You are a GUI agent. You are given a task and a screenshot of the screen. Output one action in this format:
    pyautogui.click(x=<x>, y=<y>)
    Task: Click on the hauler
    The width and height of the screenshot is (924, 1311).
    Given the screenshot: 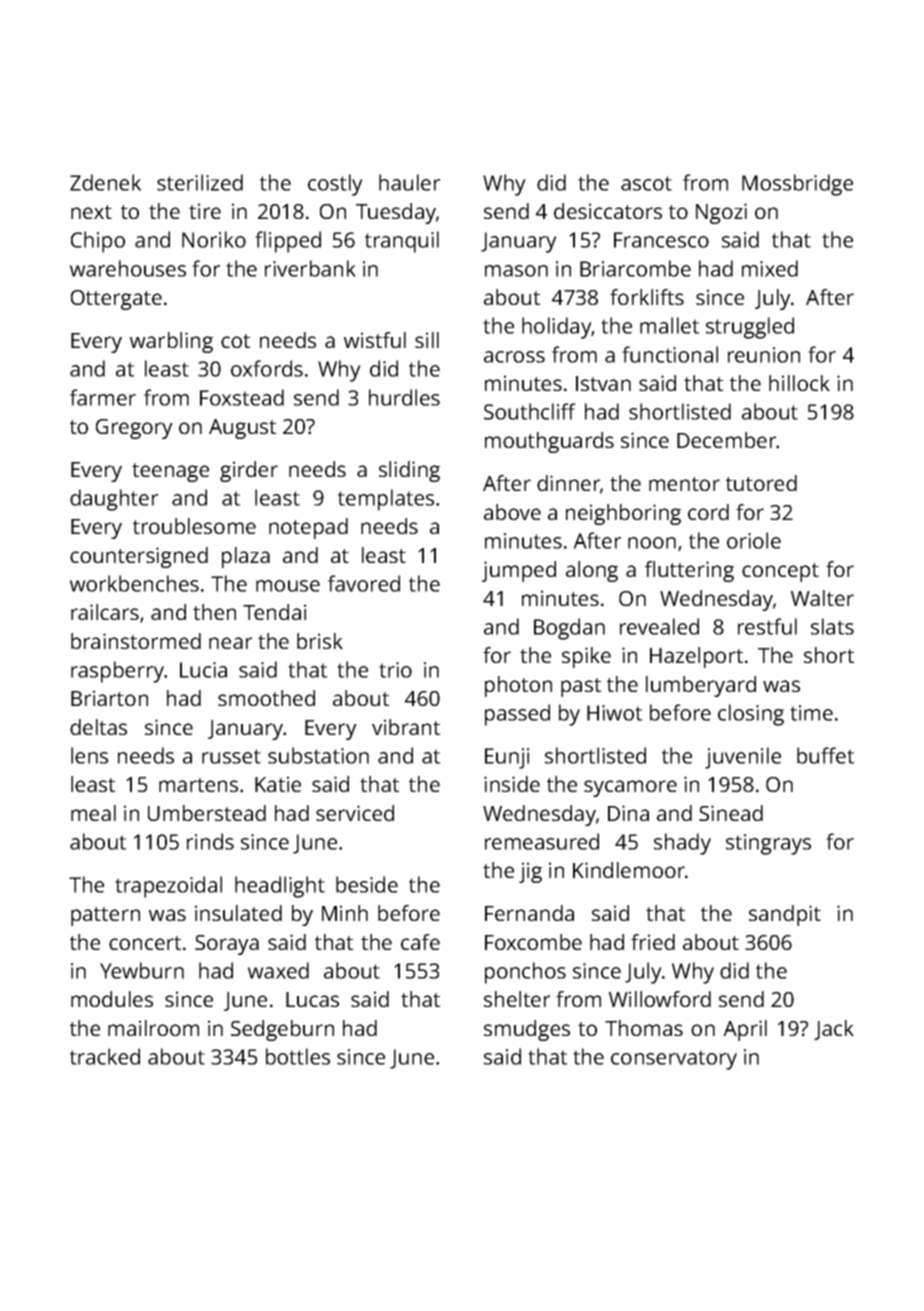 What is the action you would take?
    pyautogui.click(x=409, y=182)
